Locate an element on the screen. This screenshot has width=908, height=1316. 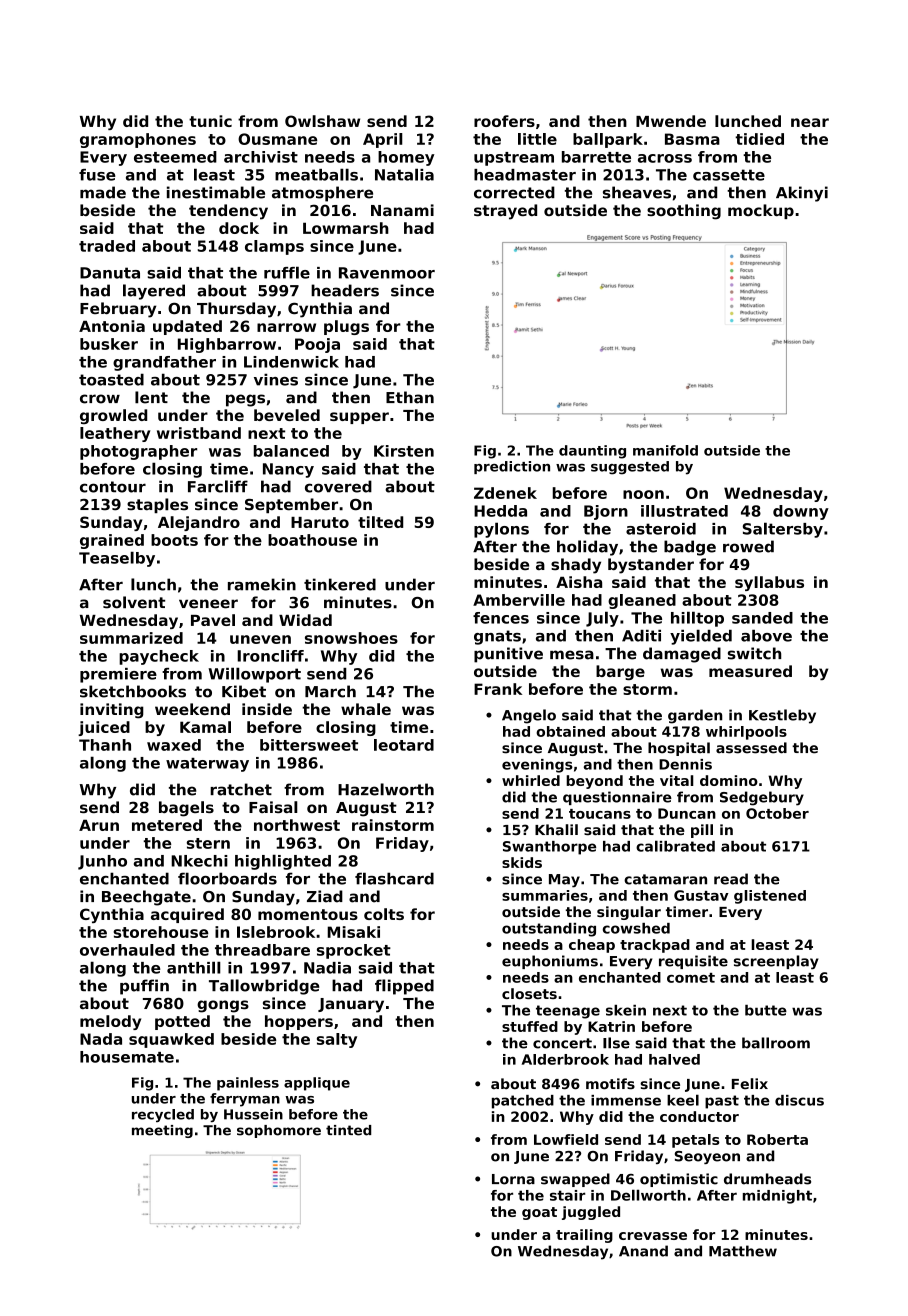
Owlshaw is located at coordinates (322, 121).
